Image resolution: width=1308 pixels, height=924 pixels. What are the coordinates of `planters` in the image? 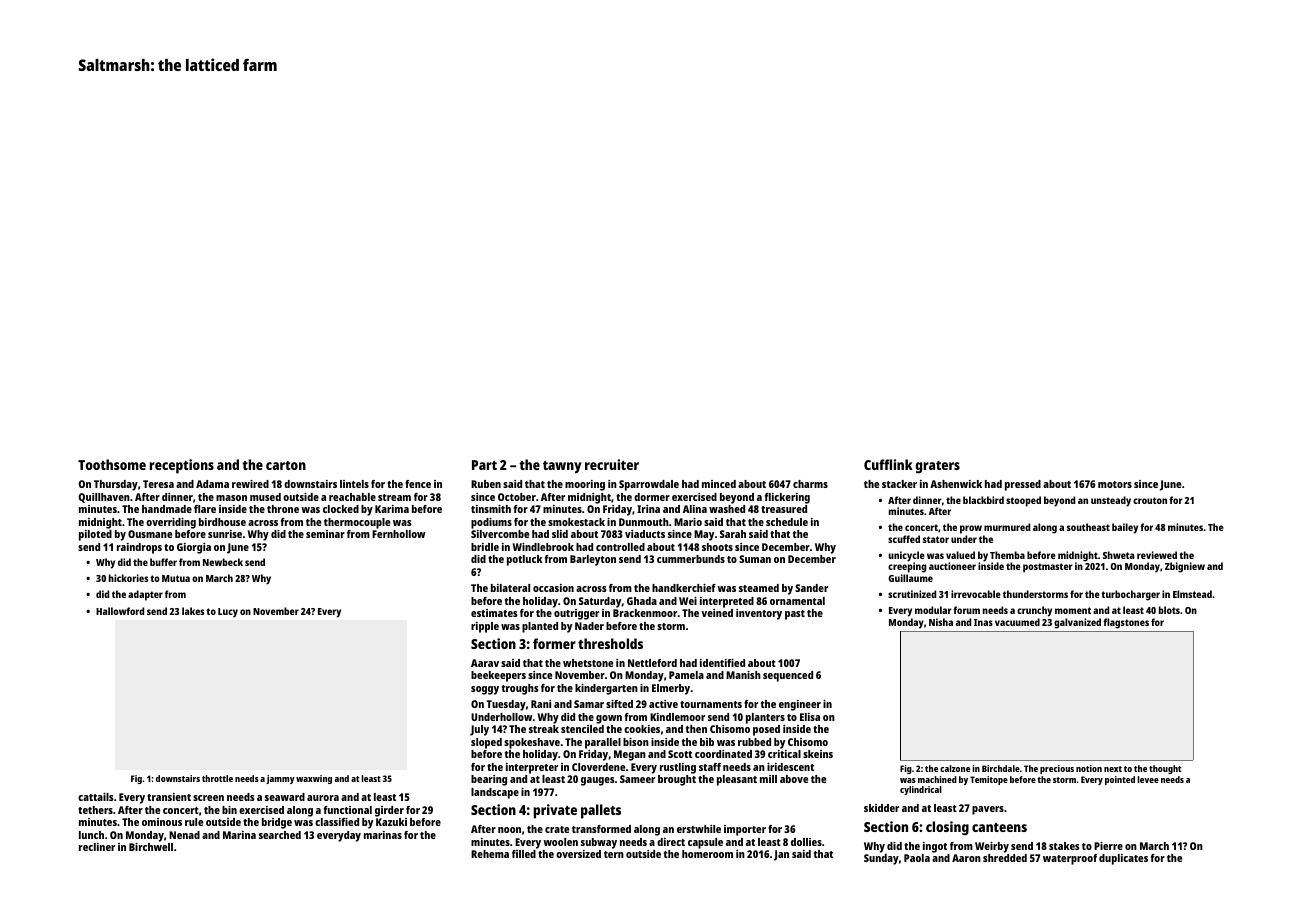 It's located at (765, 718).
